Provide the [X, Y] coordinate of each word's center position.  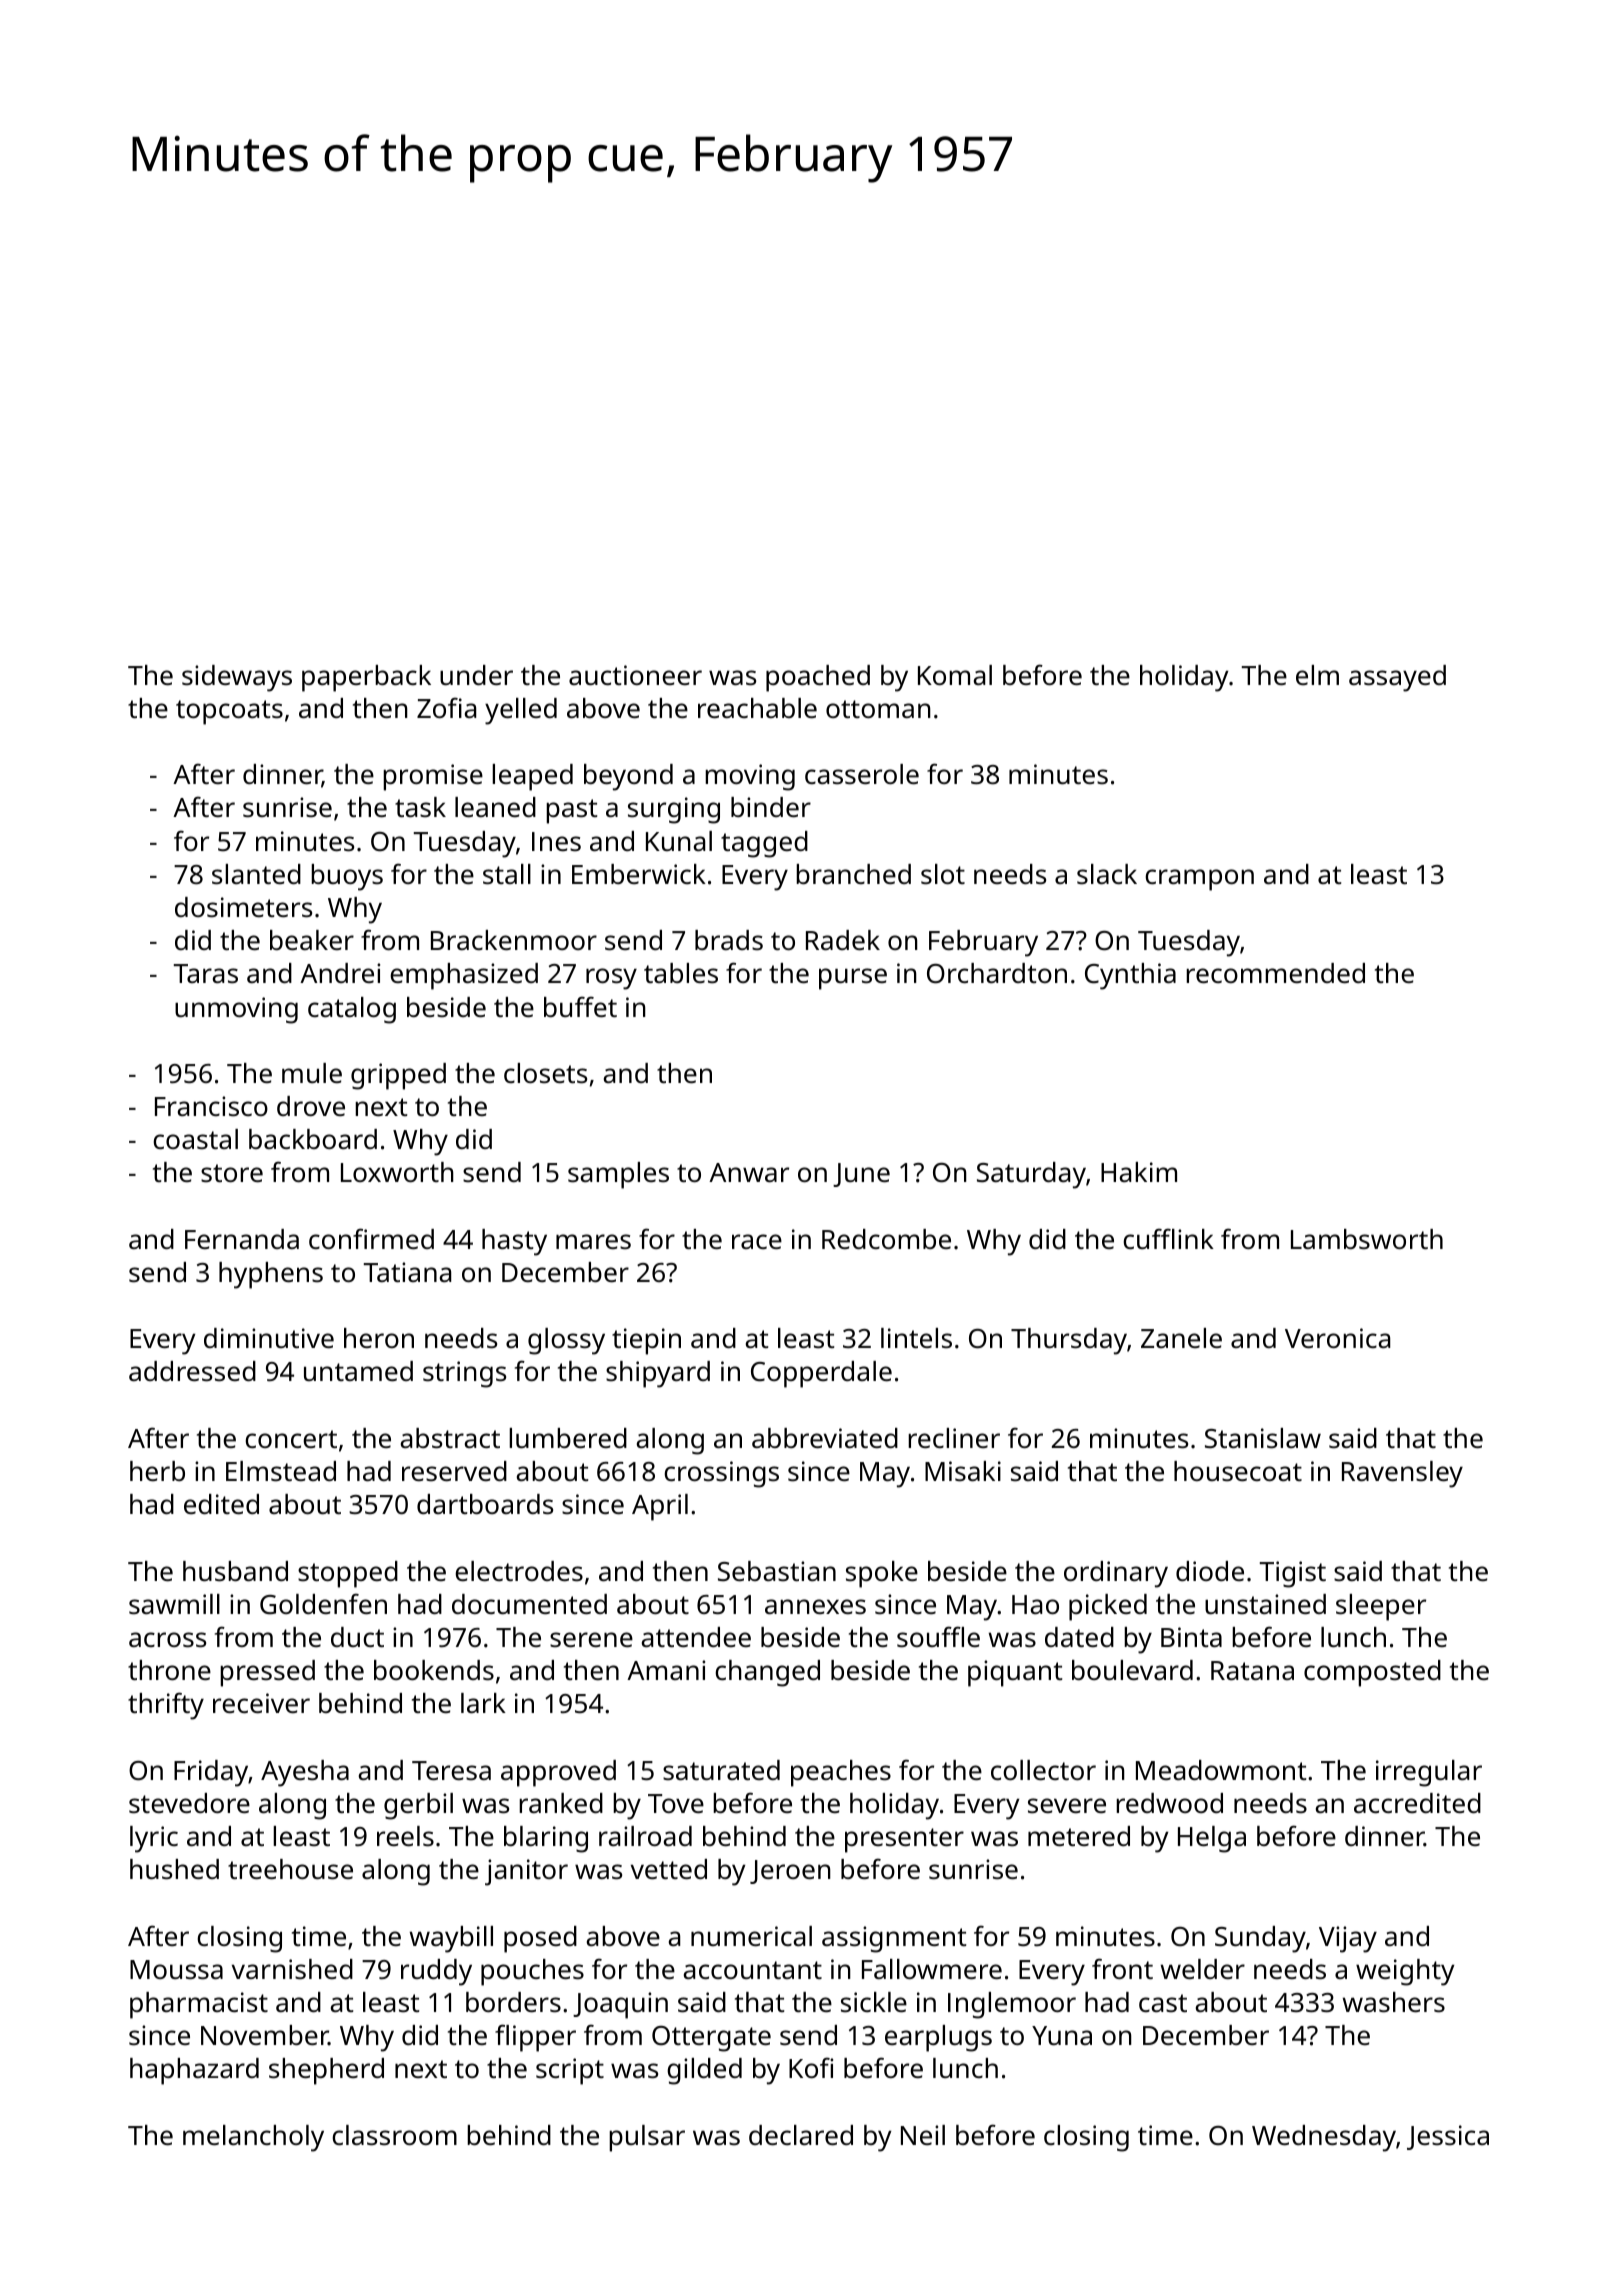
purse [853, 979]
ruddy [436, 1972]
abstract [450, 1438]
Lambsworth [1367, 1239]
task [420, 807]
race [757, 1241]
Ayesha [305, 1773]
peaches [841, 1773]
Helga [1212, 1839]
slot [943, 874]
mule [312, 1073]
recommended [1275, 973]
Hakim [1139, 1172]
